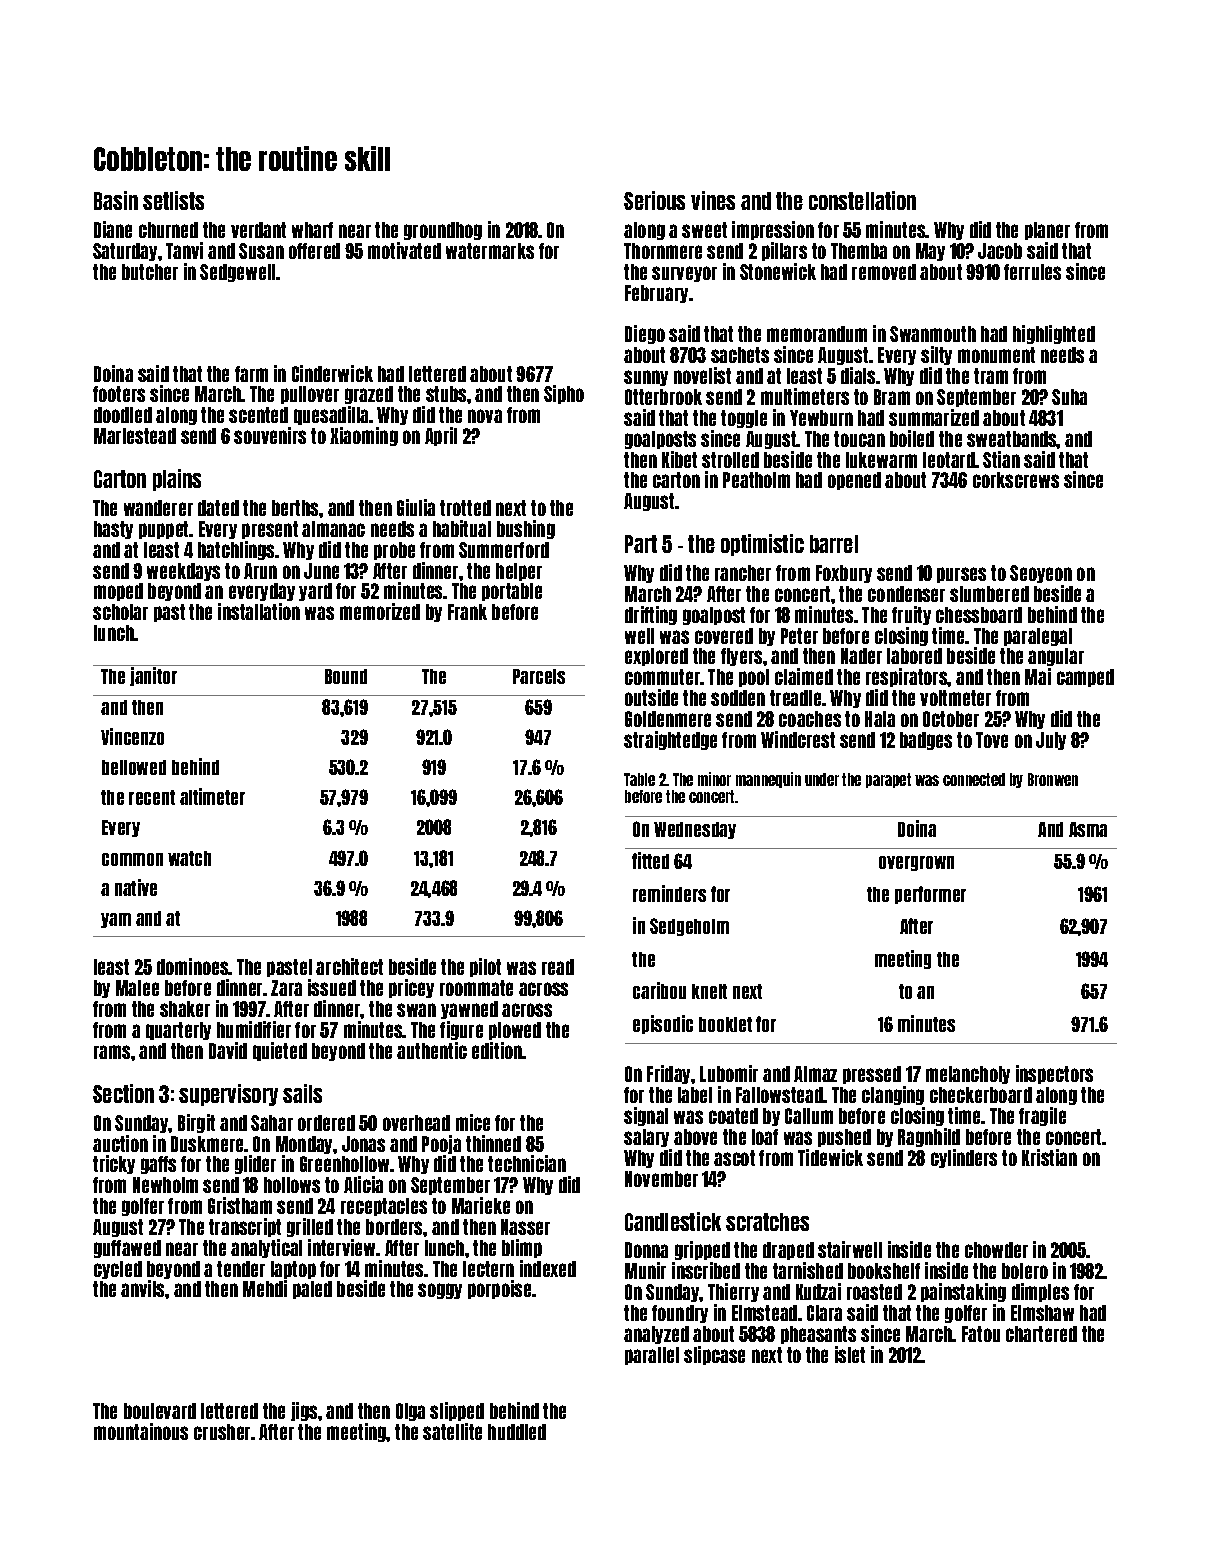 This screenshot has height=1566, width=1210. What do you see at coordinates (493, 1143) in the screenshot?
I see `thinned` at bounding box center [493, 1143].
